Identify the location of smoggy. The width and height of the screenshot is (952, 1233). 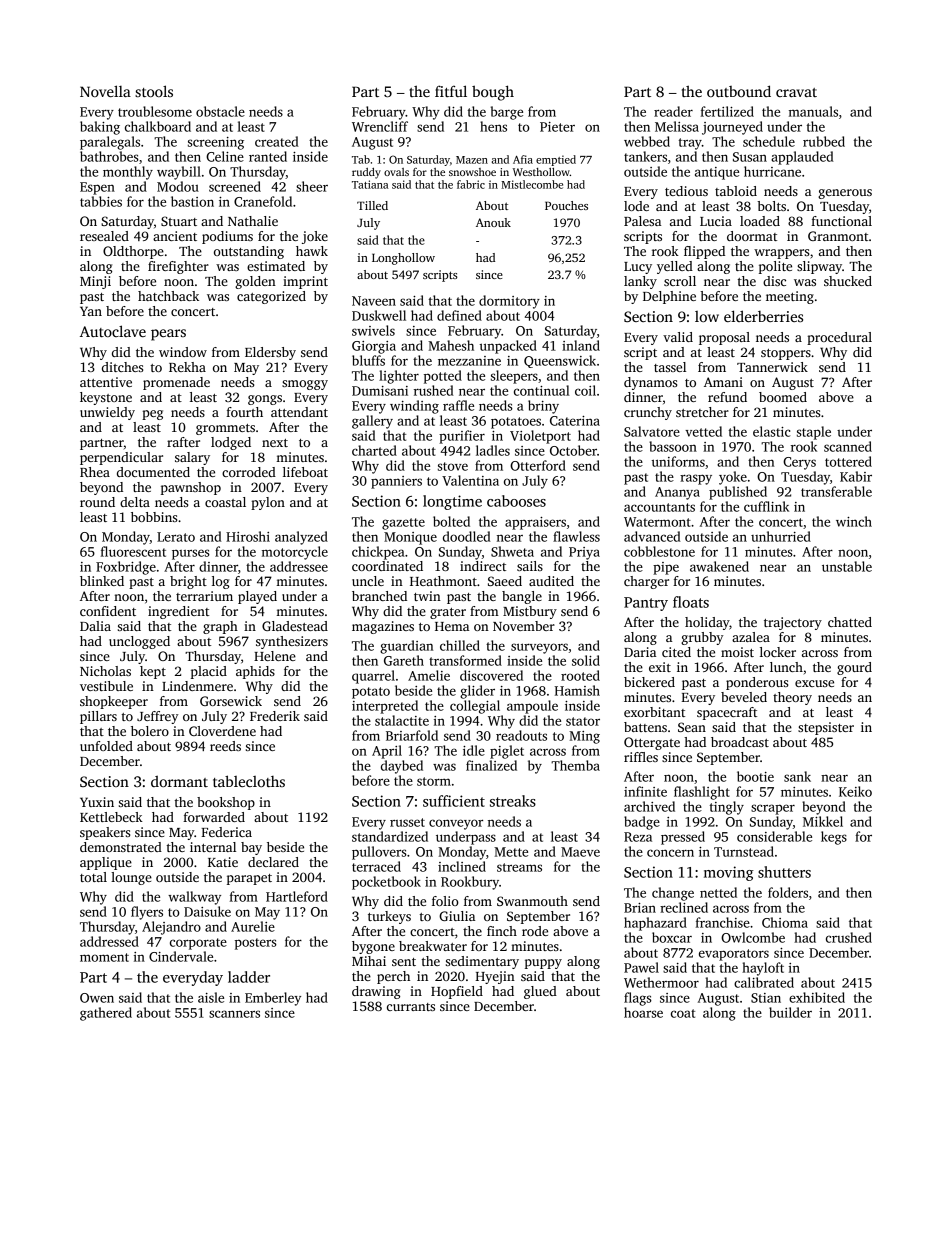
(305, 385).
